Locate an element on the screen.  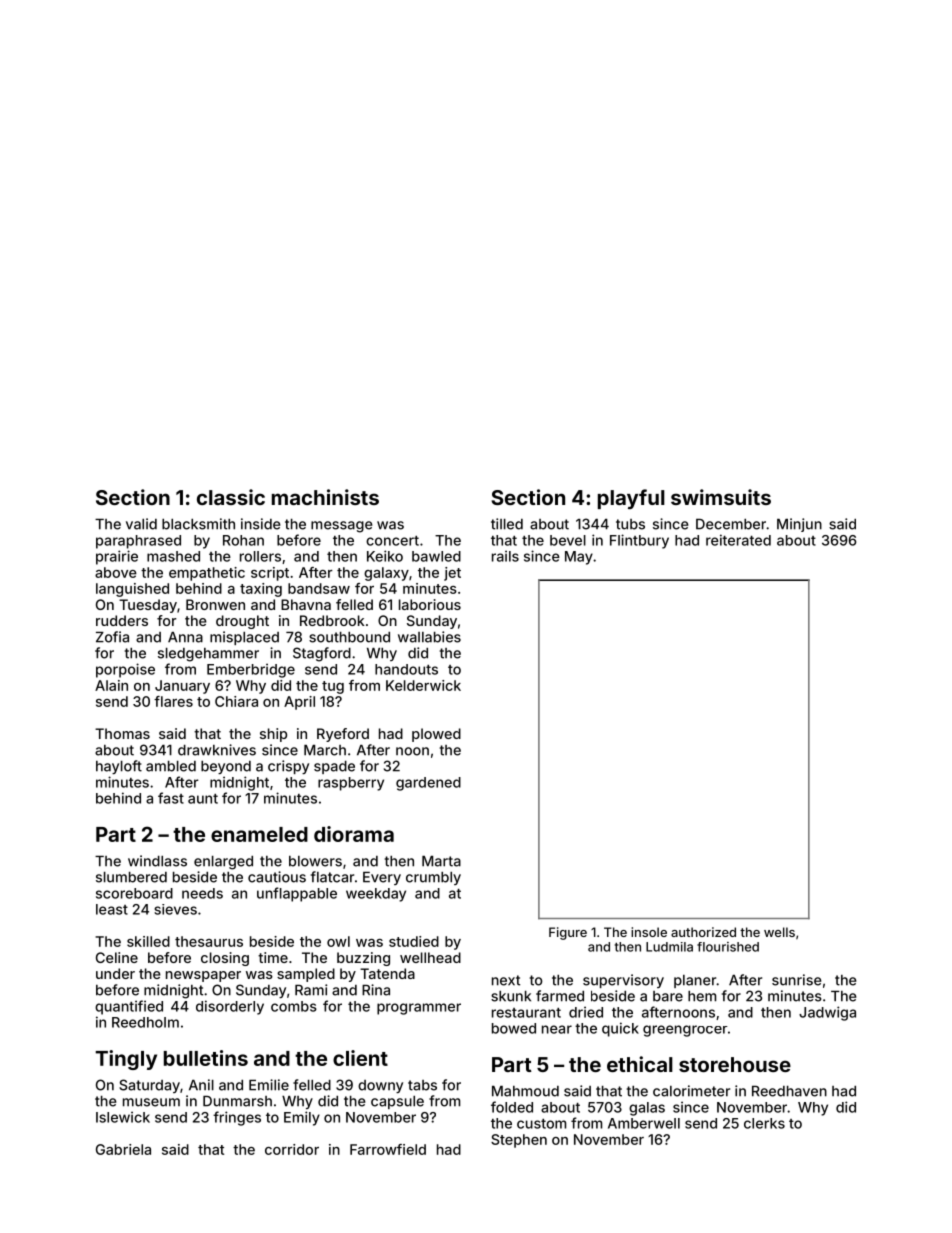
swimsuits is located at coordinates (721, 497).
